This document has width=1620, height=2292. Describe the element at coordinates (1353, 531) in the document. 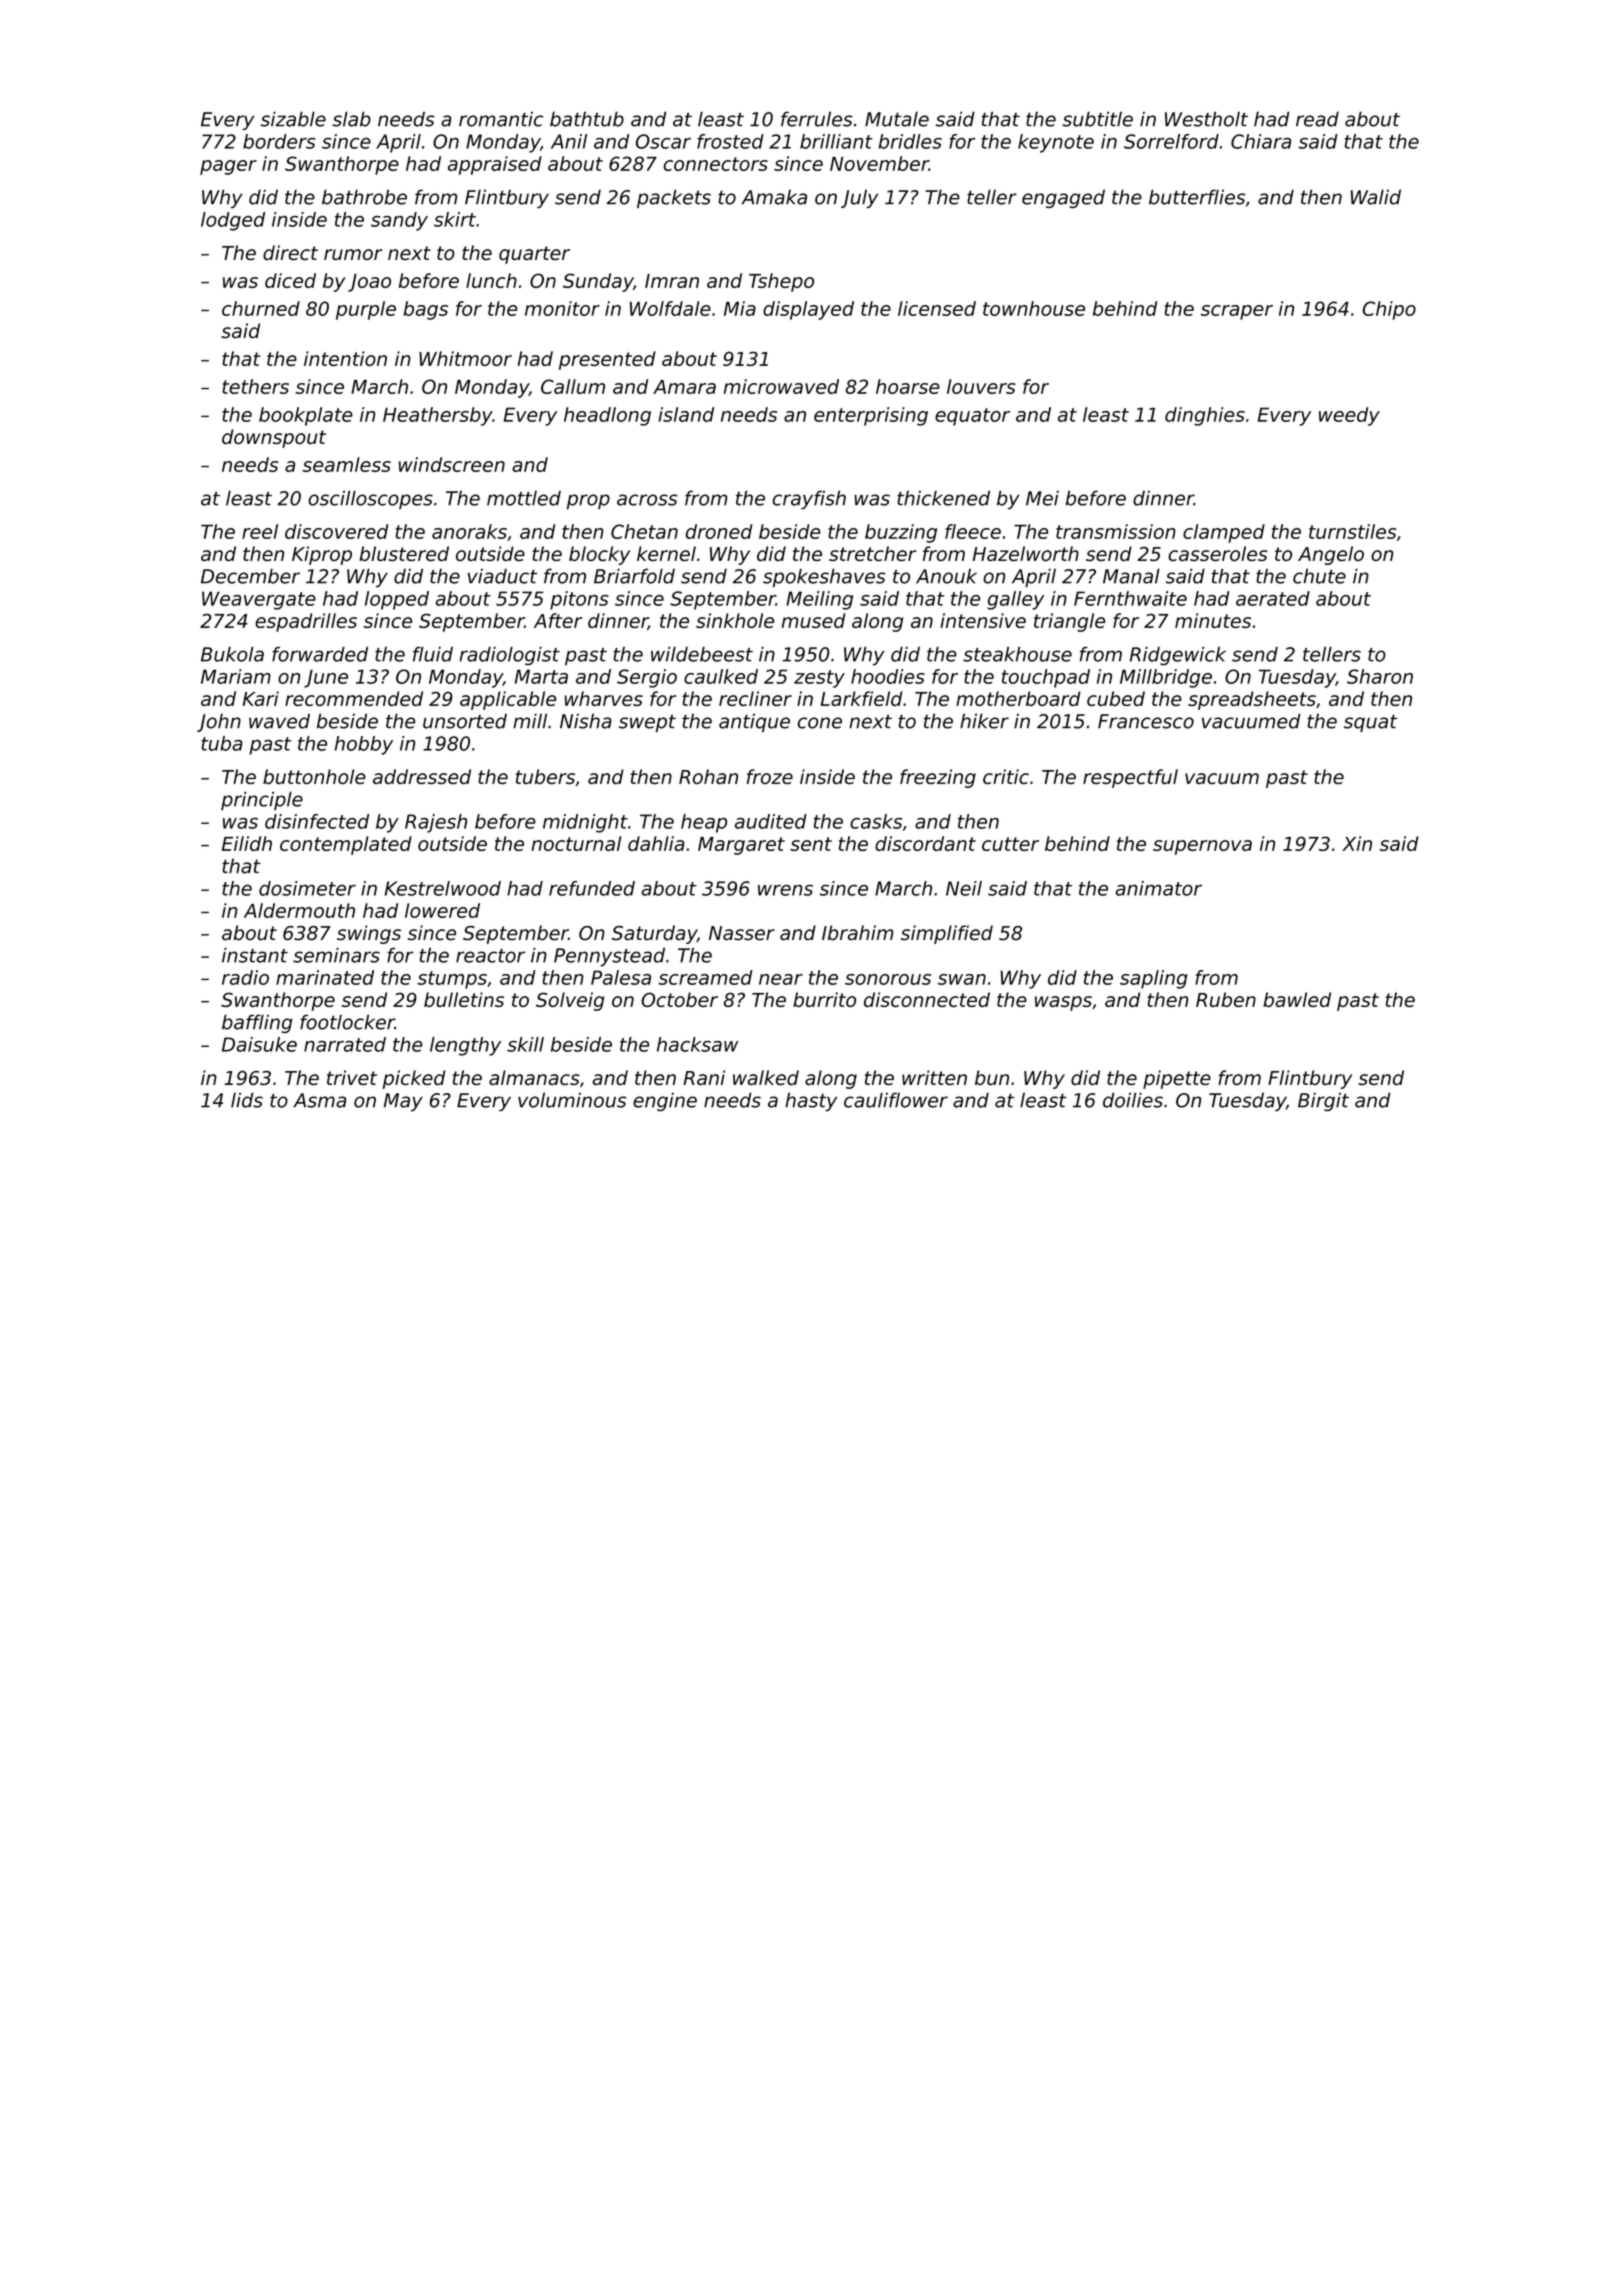

I see `turnstiles` at that location.
